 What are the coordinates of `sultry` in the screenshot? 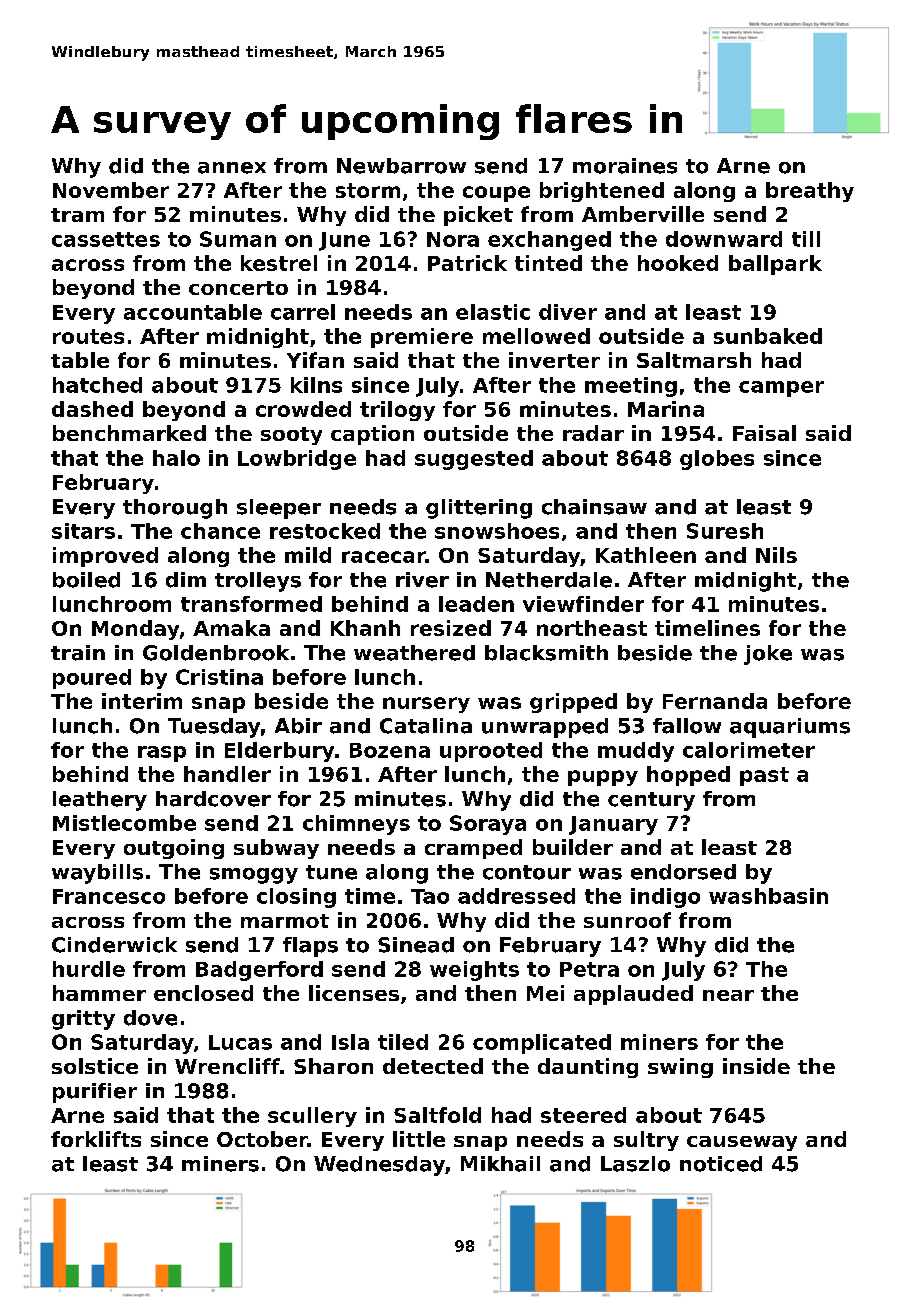 It's located at (646, 1141).
